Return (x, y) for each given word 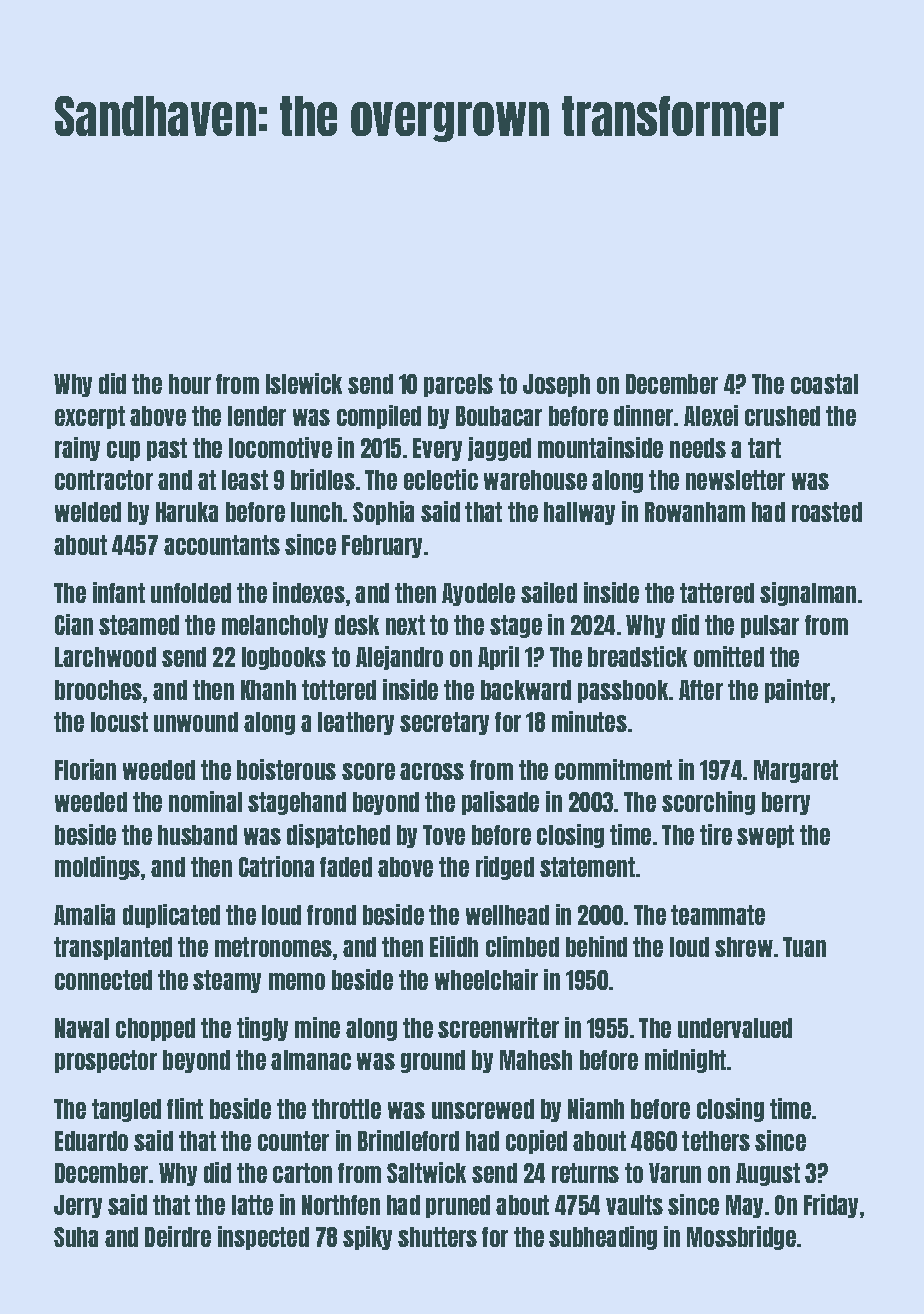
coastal (824, 384)
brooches (98, 690)
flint (185, 1108)
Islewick (304, 383)
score (368, 771)
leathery (356, 723)
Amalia (84, 914)
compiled (379, 417)
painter (797, 691)
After (701, 690)
